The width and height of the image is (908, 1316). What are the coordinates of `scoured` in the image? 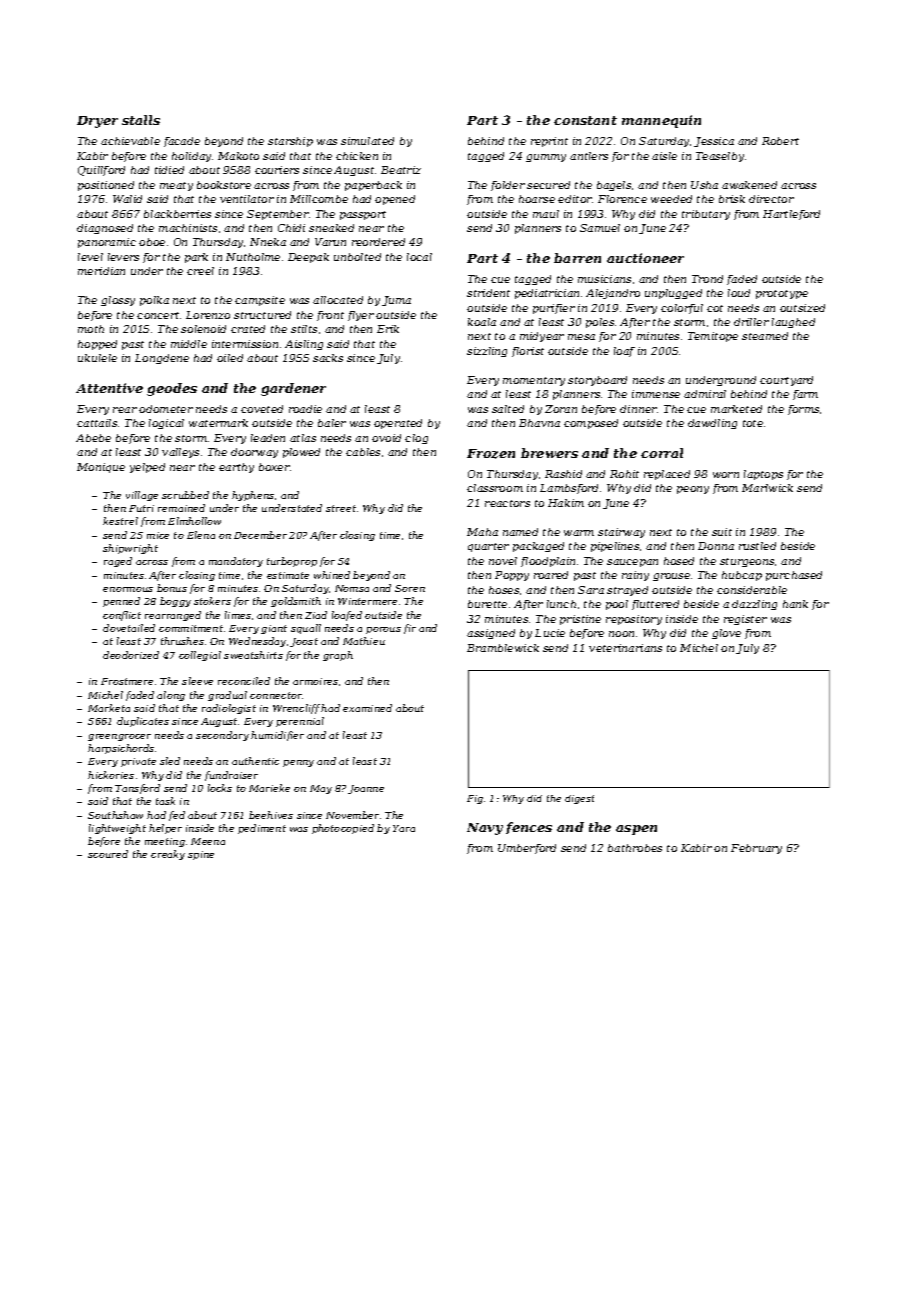 It's located at (108, 854).
